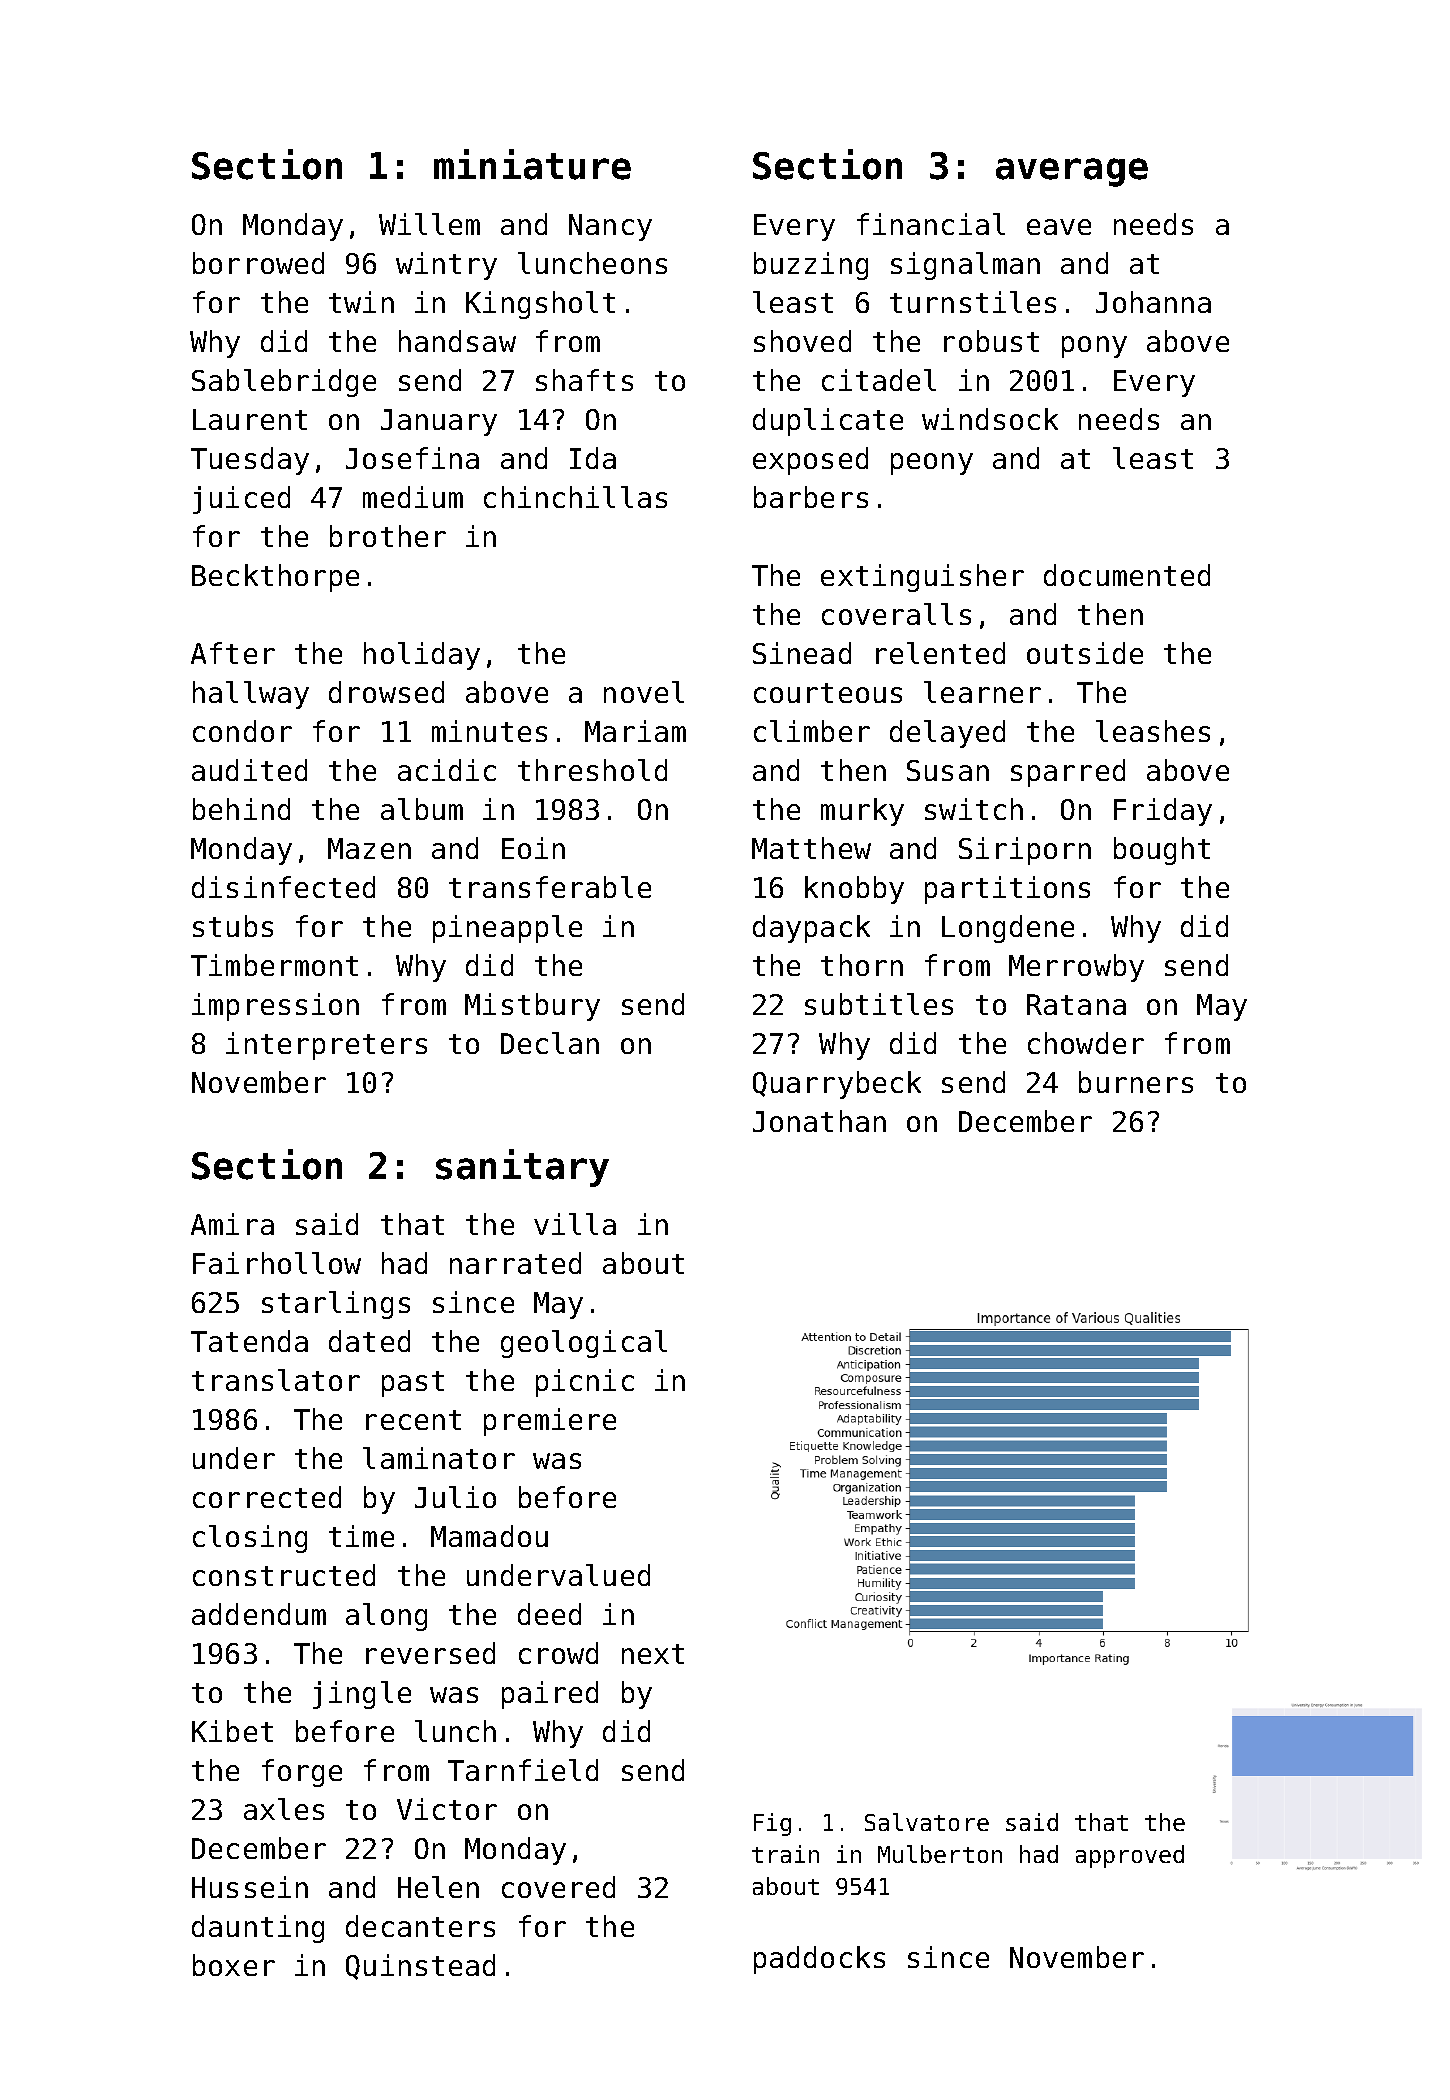 The height and width of the screenshot is (2100, 1450). What do you see at coordinates (1136, 1082) in the screenshot?
I see `burners` at bounding box center [1136, 1082].
